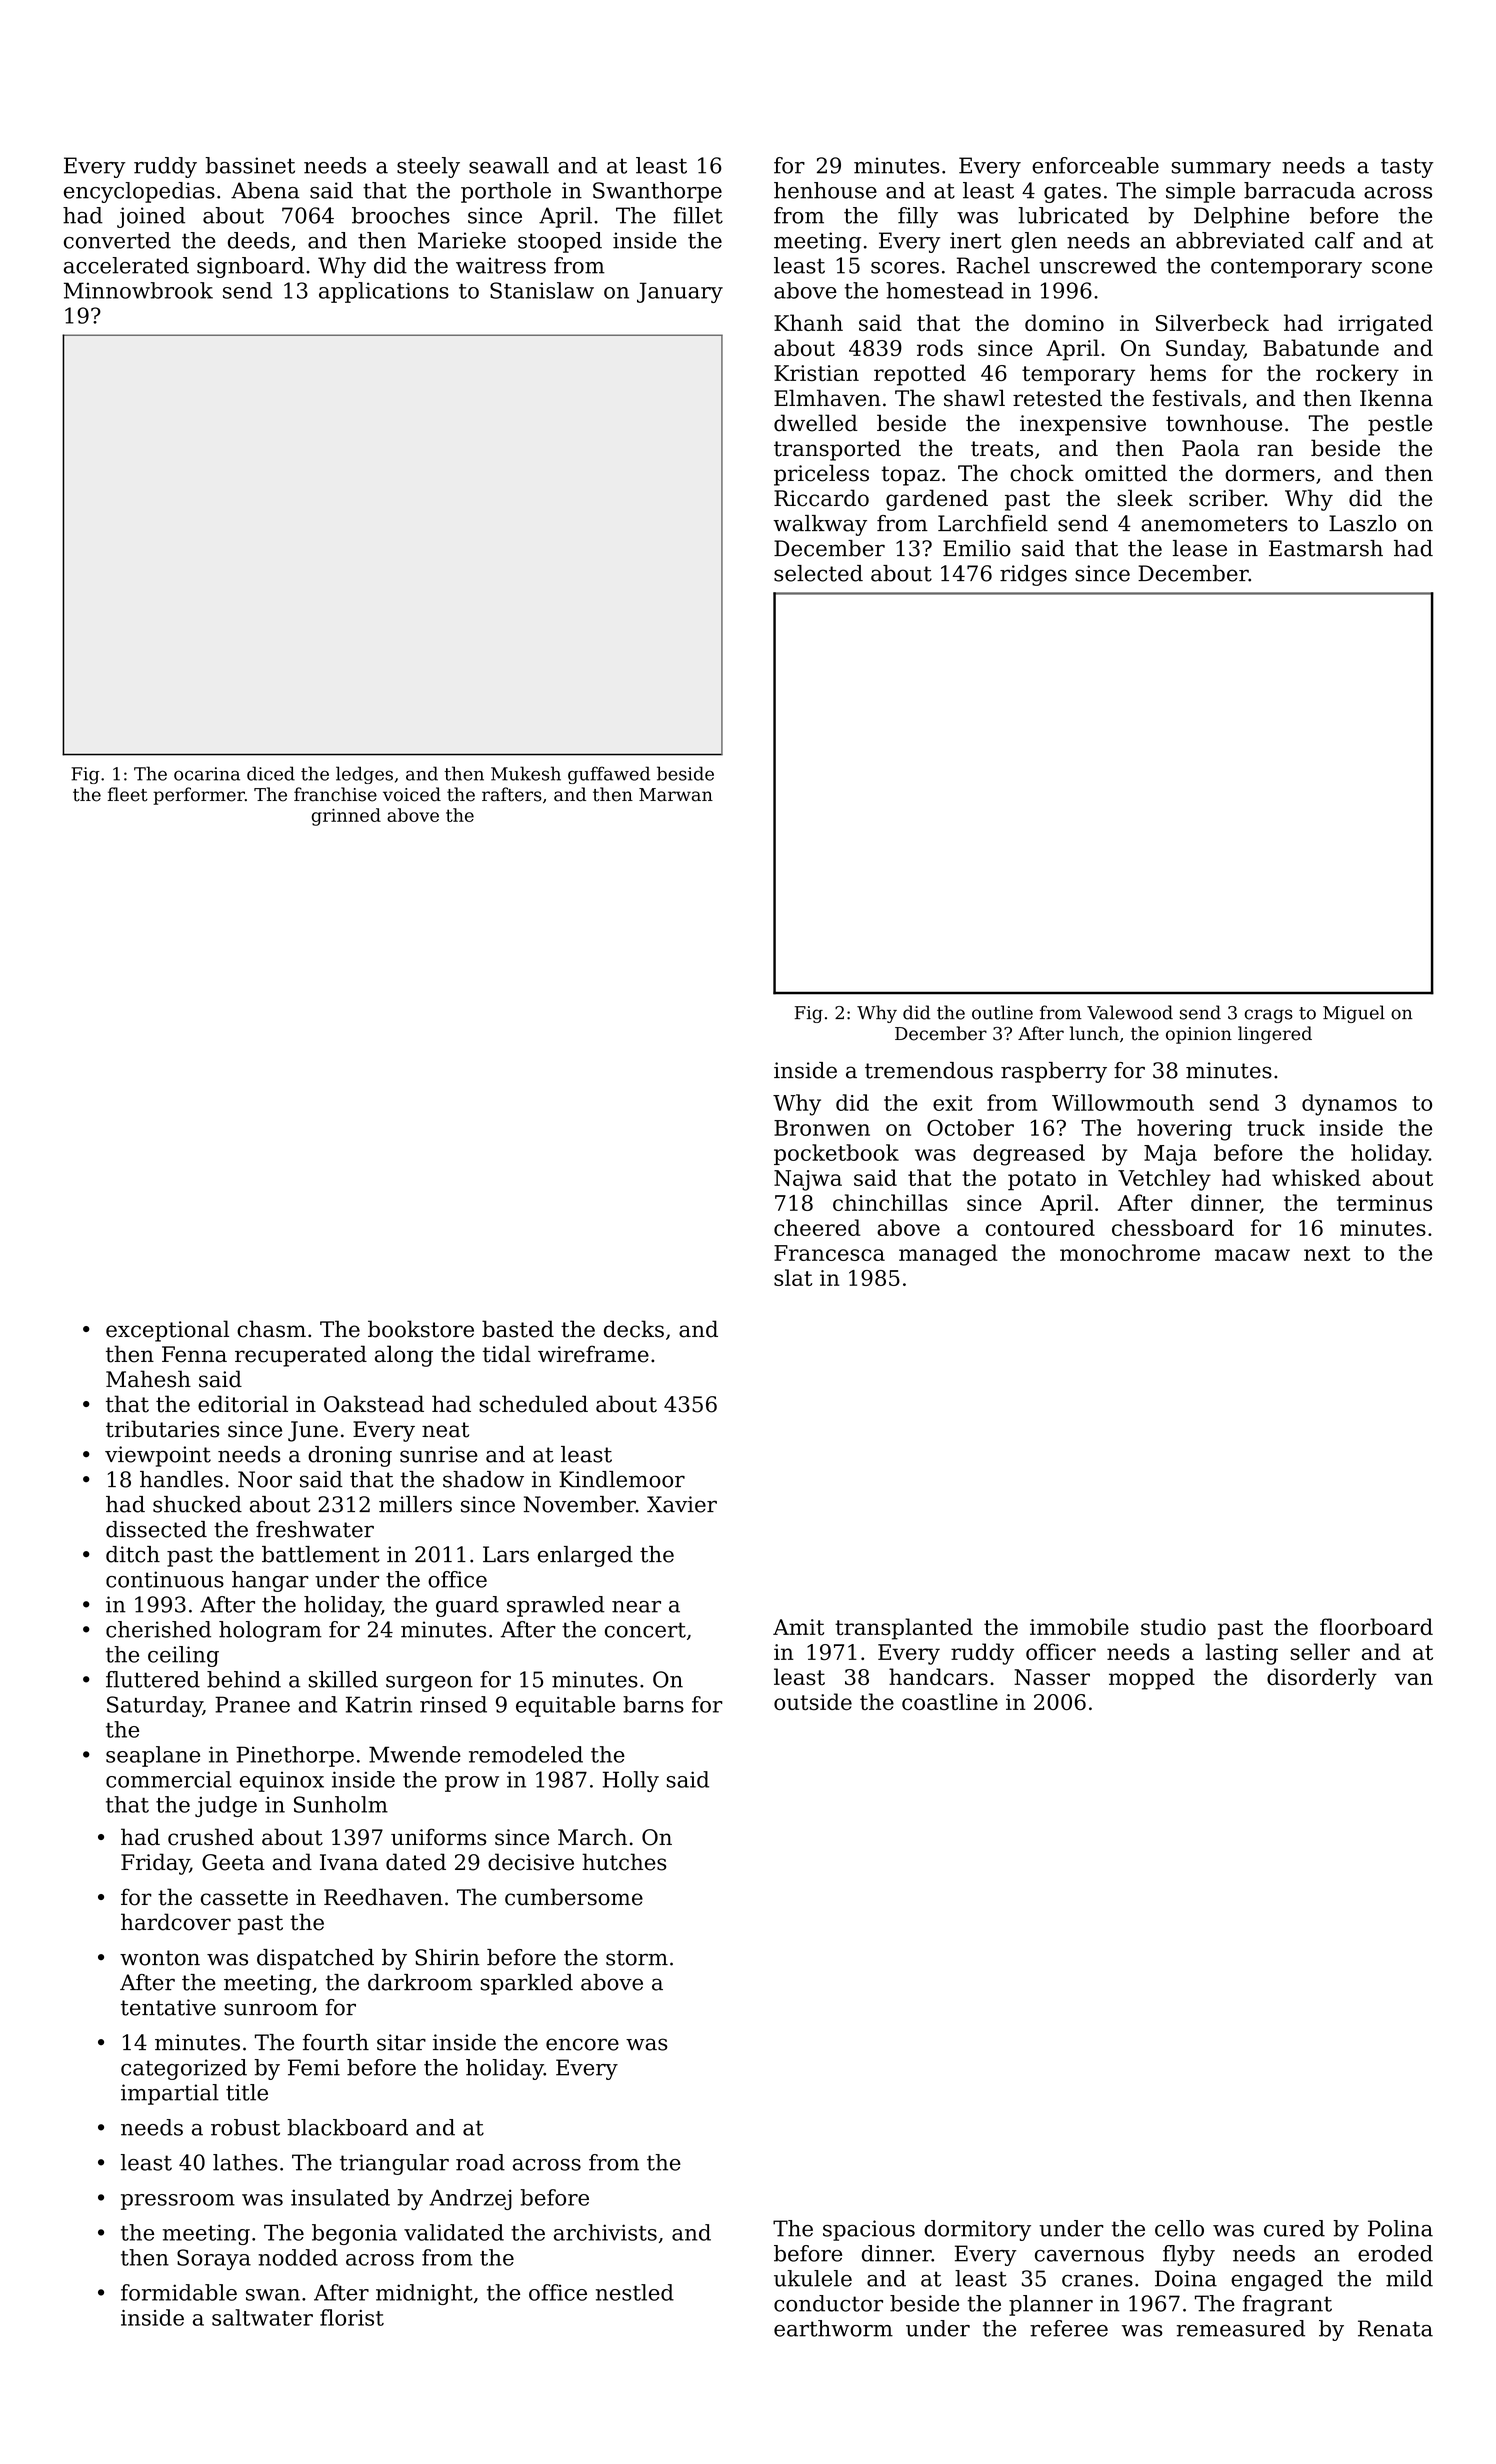 This screenshot has height=2464, width=1496. Describe the element at coordinates (1376, 1626) in the screenshot. I see `floorboard` at that location.
